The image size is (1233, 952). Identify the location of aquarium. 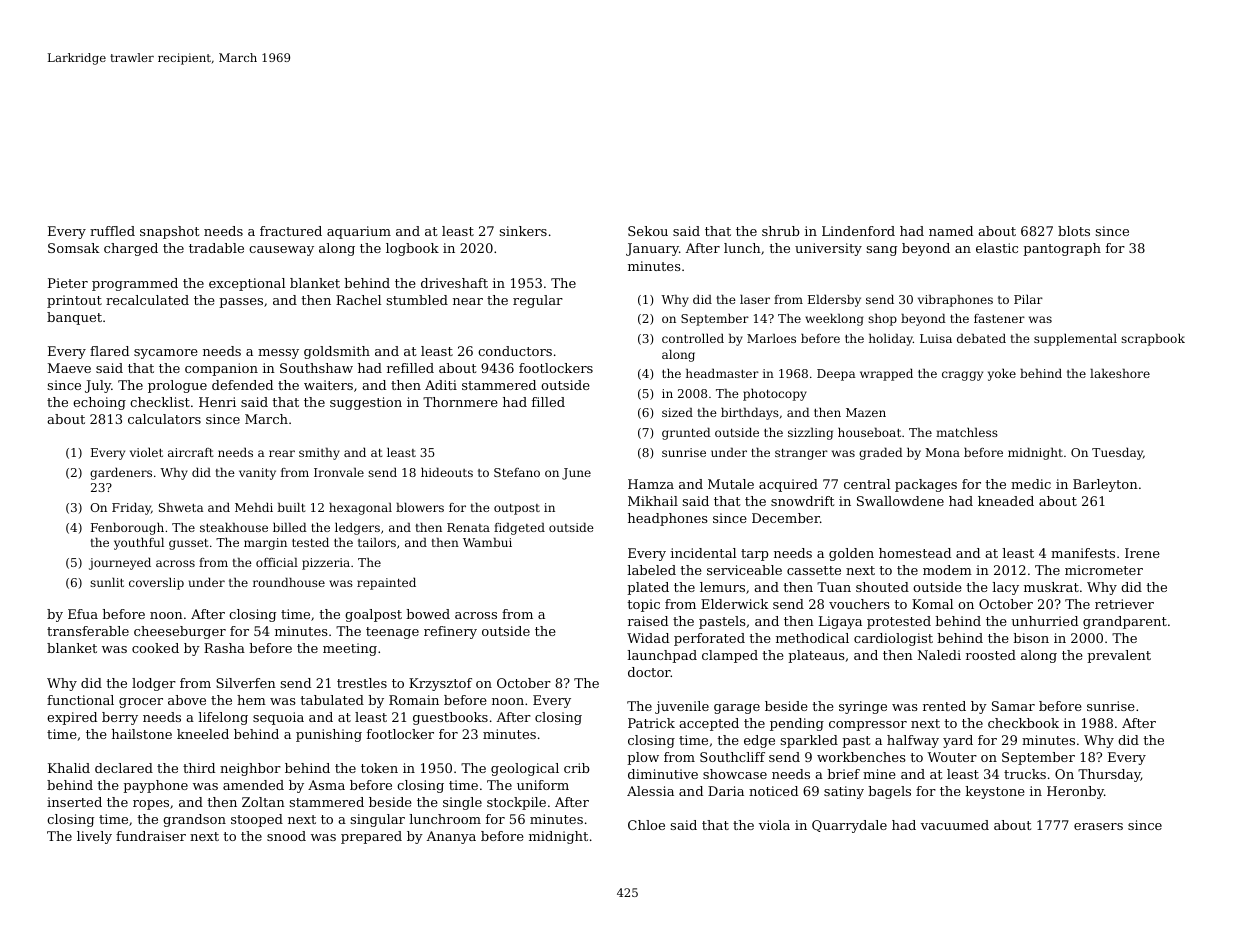
(359, 232).
